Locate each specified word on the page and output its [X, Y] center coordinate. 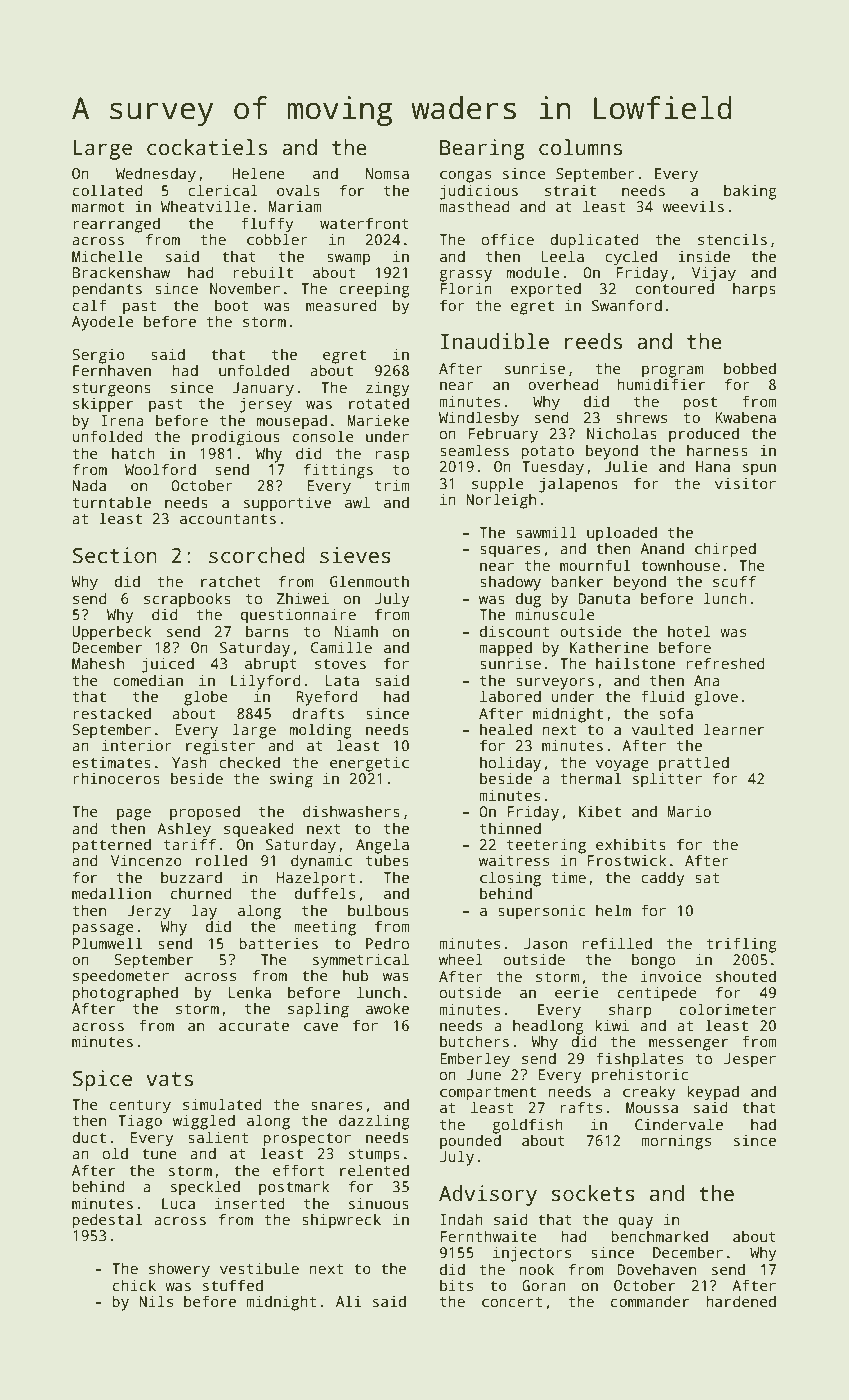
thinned [510, 828]
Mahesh [98, 663]
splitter [667, 780]
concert [512, 1302]
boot [231, 305]
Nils [156, 1301]
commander [650, 1301]
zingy [387, 389]
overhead [563, 384]
